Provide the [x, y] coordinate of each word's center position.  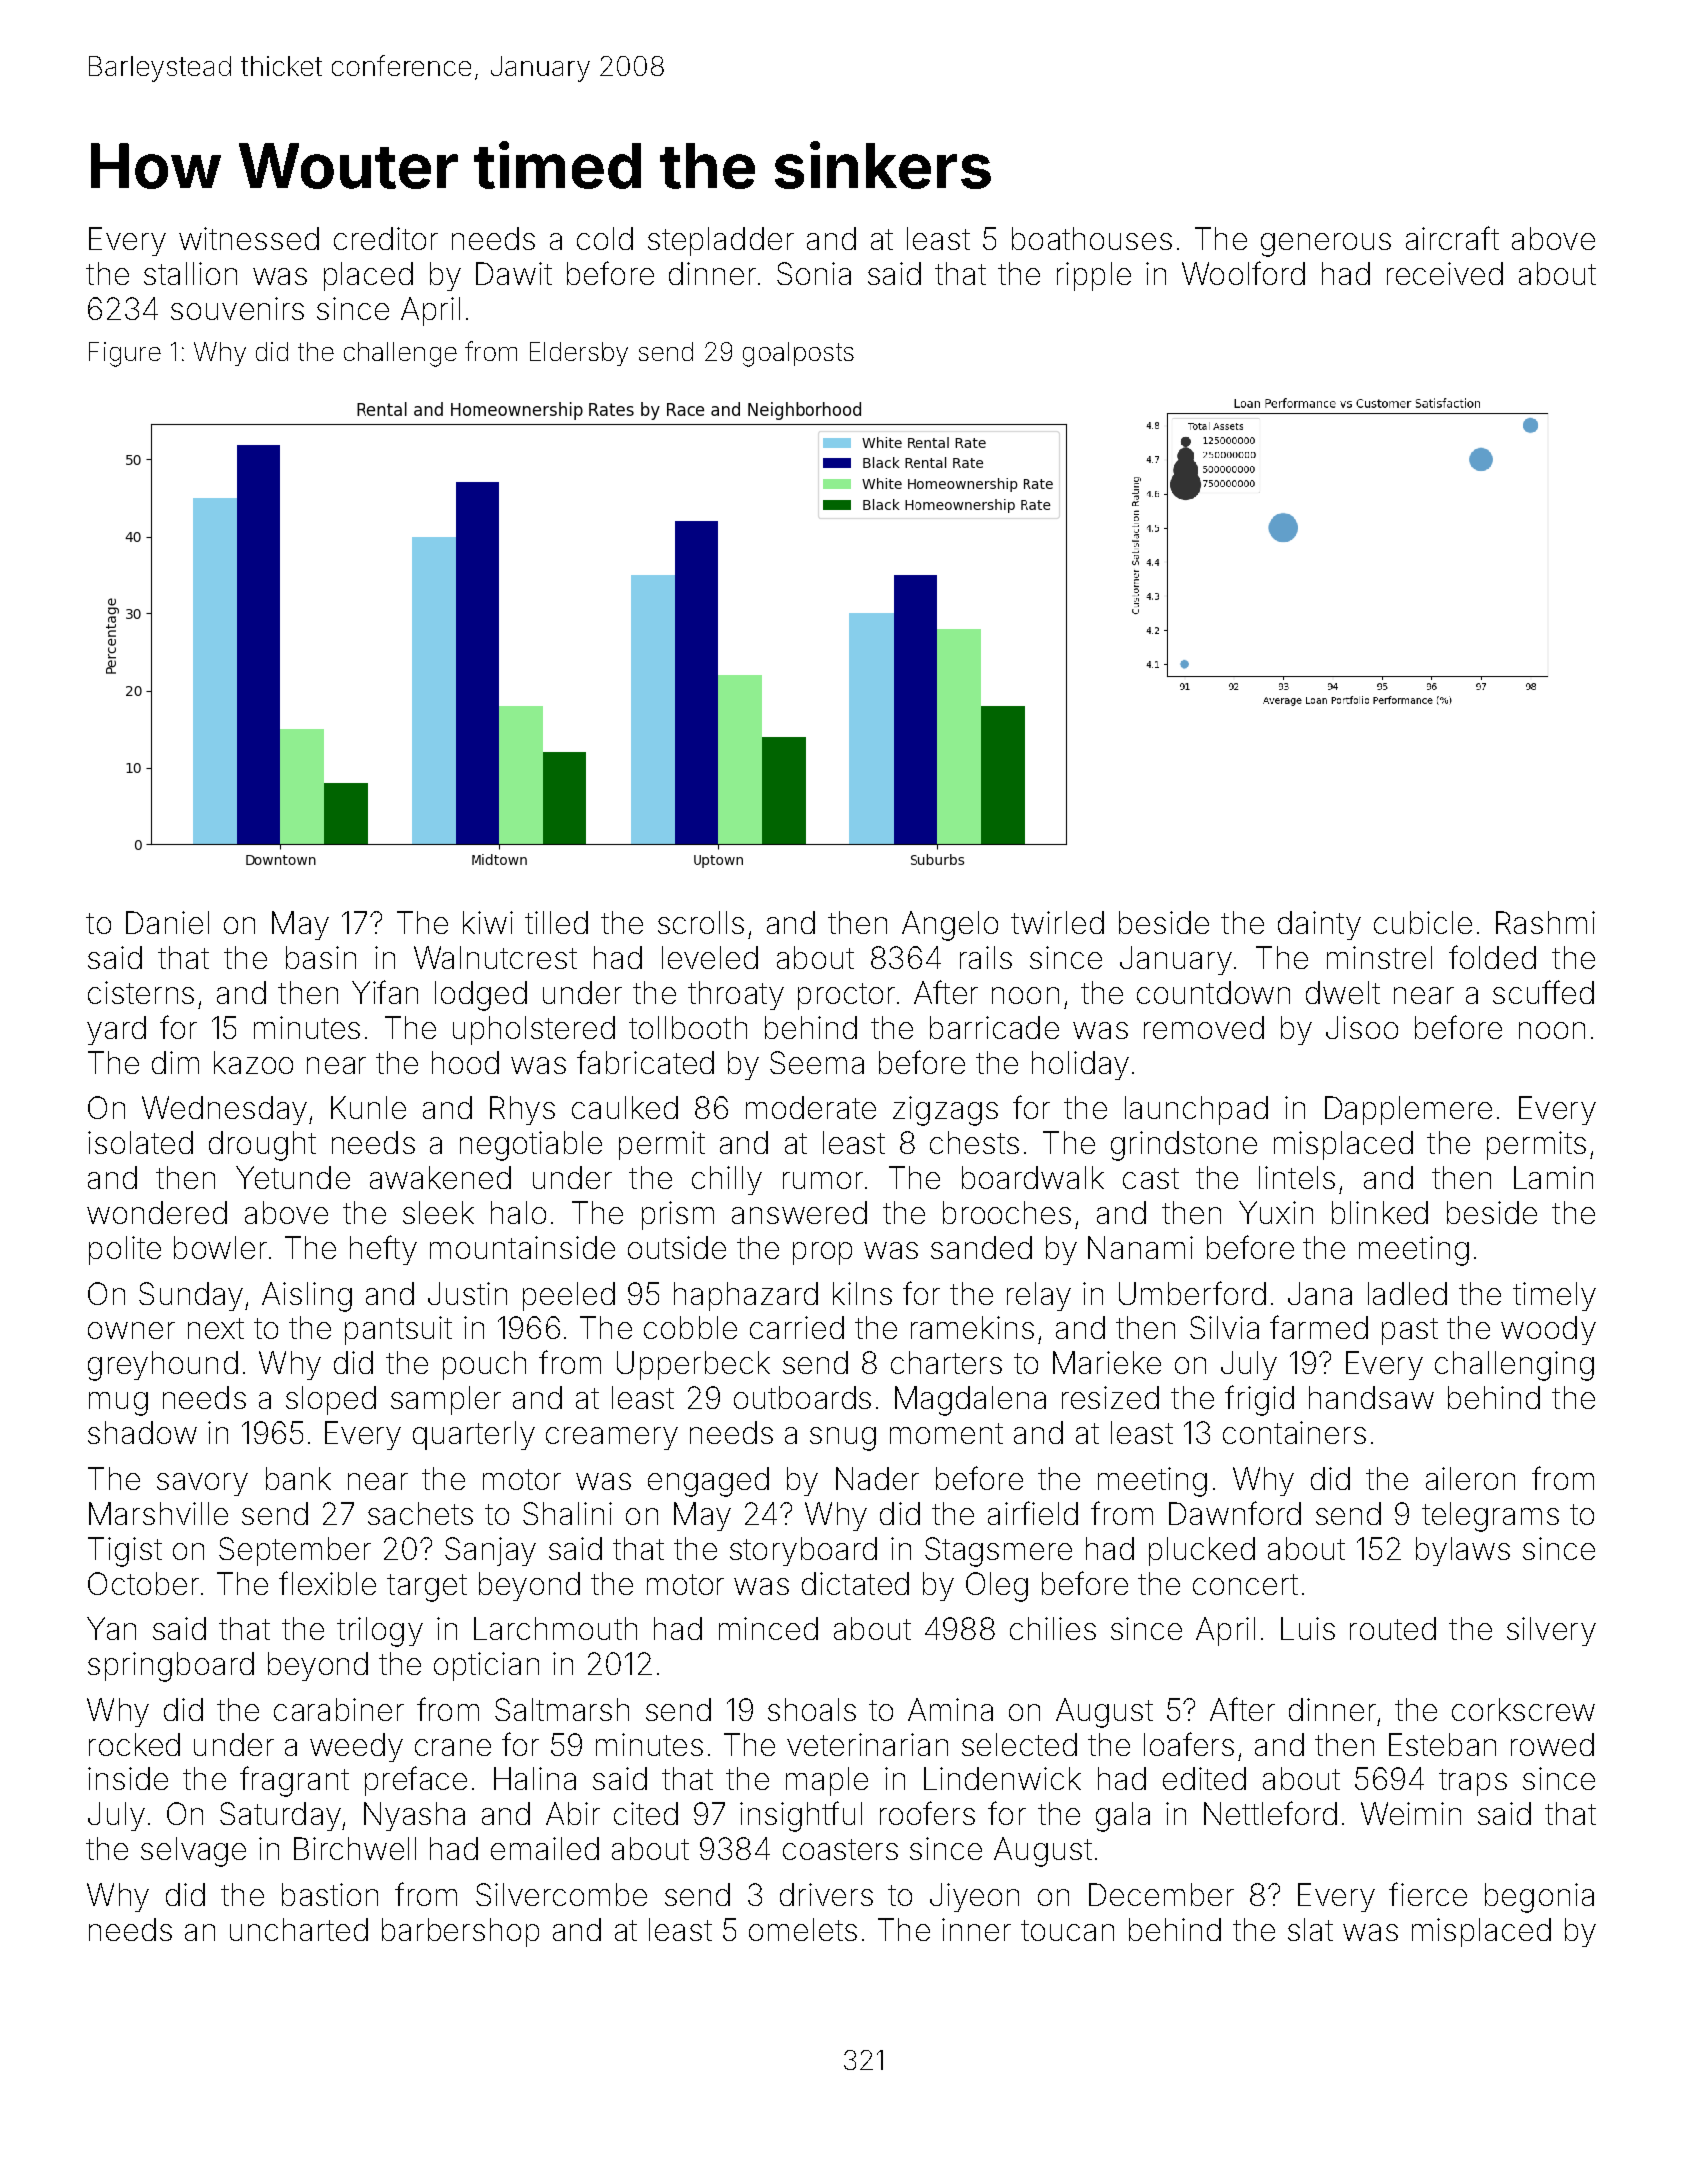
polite [125, 1250]
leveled [710, 957]
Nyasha [414, 1816]
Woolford [1243, 273]
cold [605, 238]
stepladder [721, 241]
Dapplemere [1408, 1110]
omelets [803, 1929]
